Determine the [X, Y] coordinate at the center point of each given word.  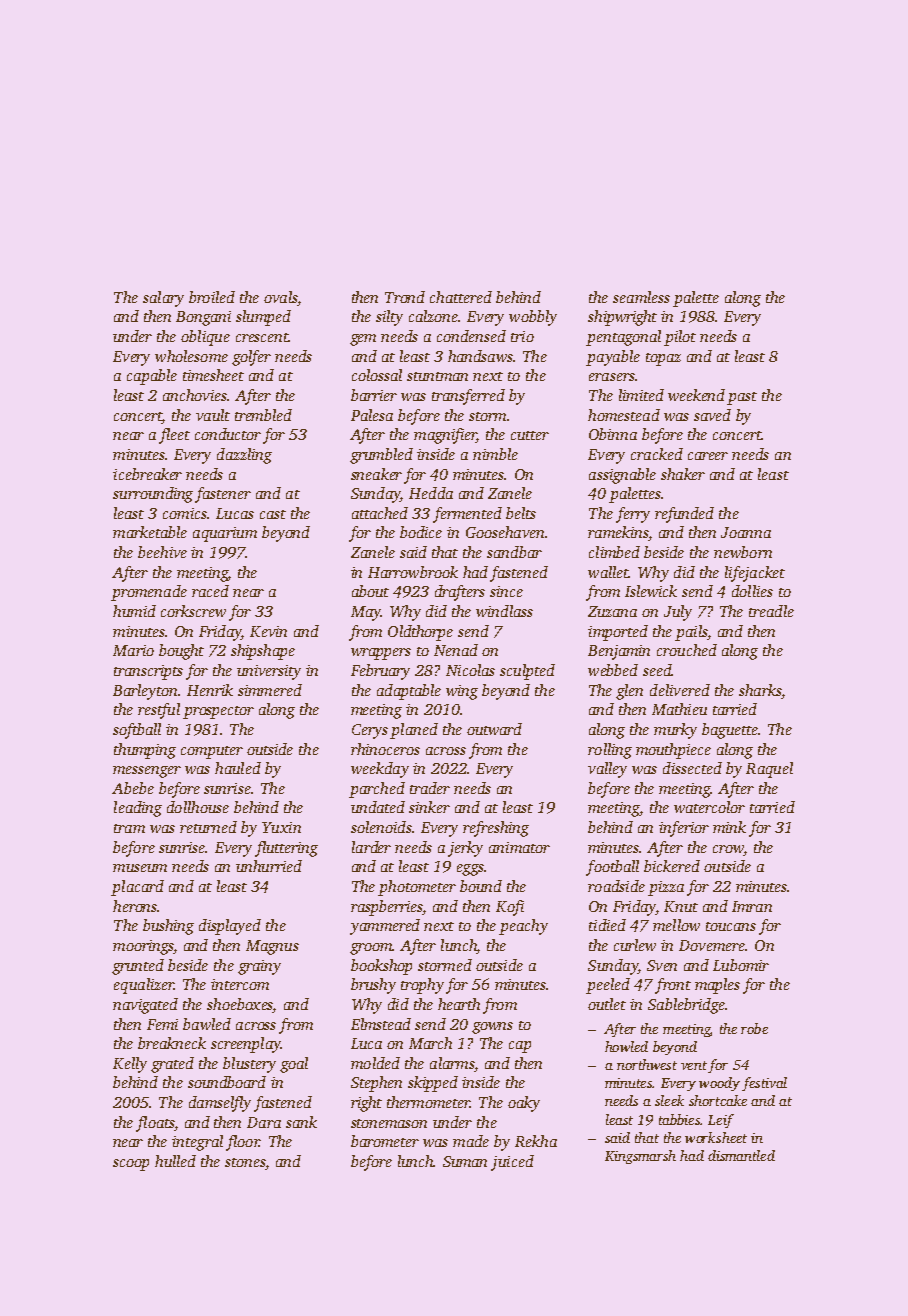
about [370, 591]
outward [494, 729]
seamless [641, 297]
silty [389, 318]
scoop [131, 1165]
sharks [760, 690]
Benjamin [619, 652]
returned [208, 827]
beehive [162, 552]
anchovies [195, 395]
